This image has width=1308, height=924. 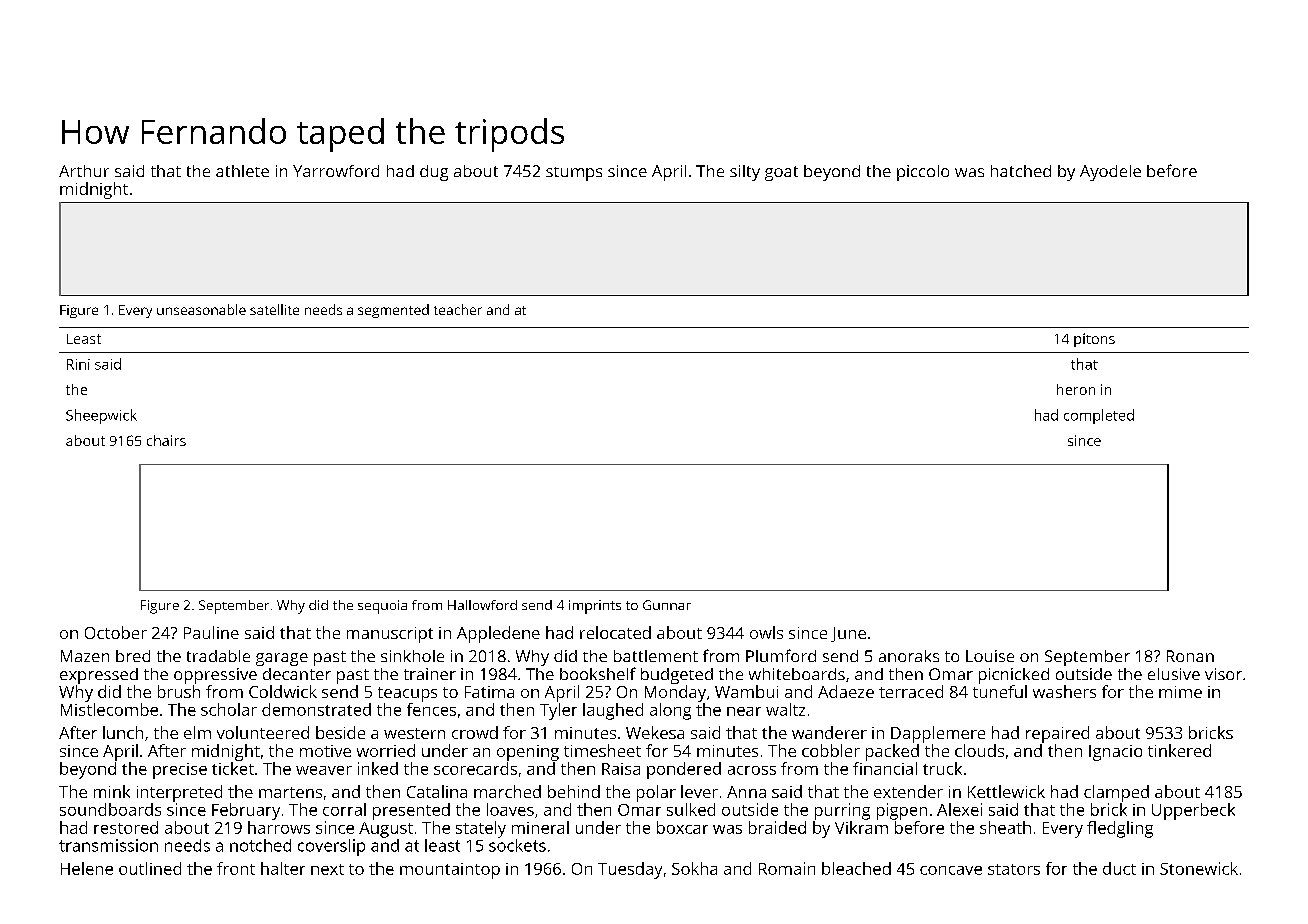 I want to click on clamped, so click(x=1116, y=793).
